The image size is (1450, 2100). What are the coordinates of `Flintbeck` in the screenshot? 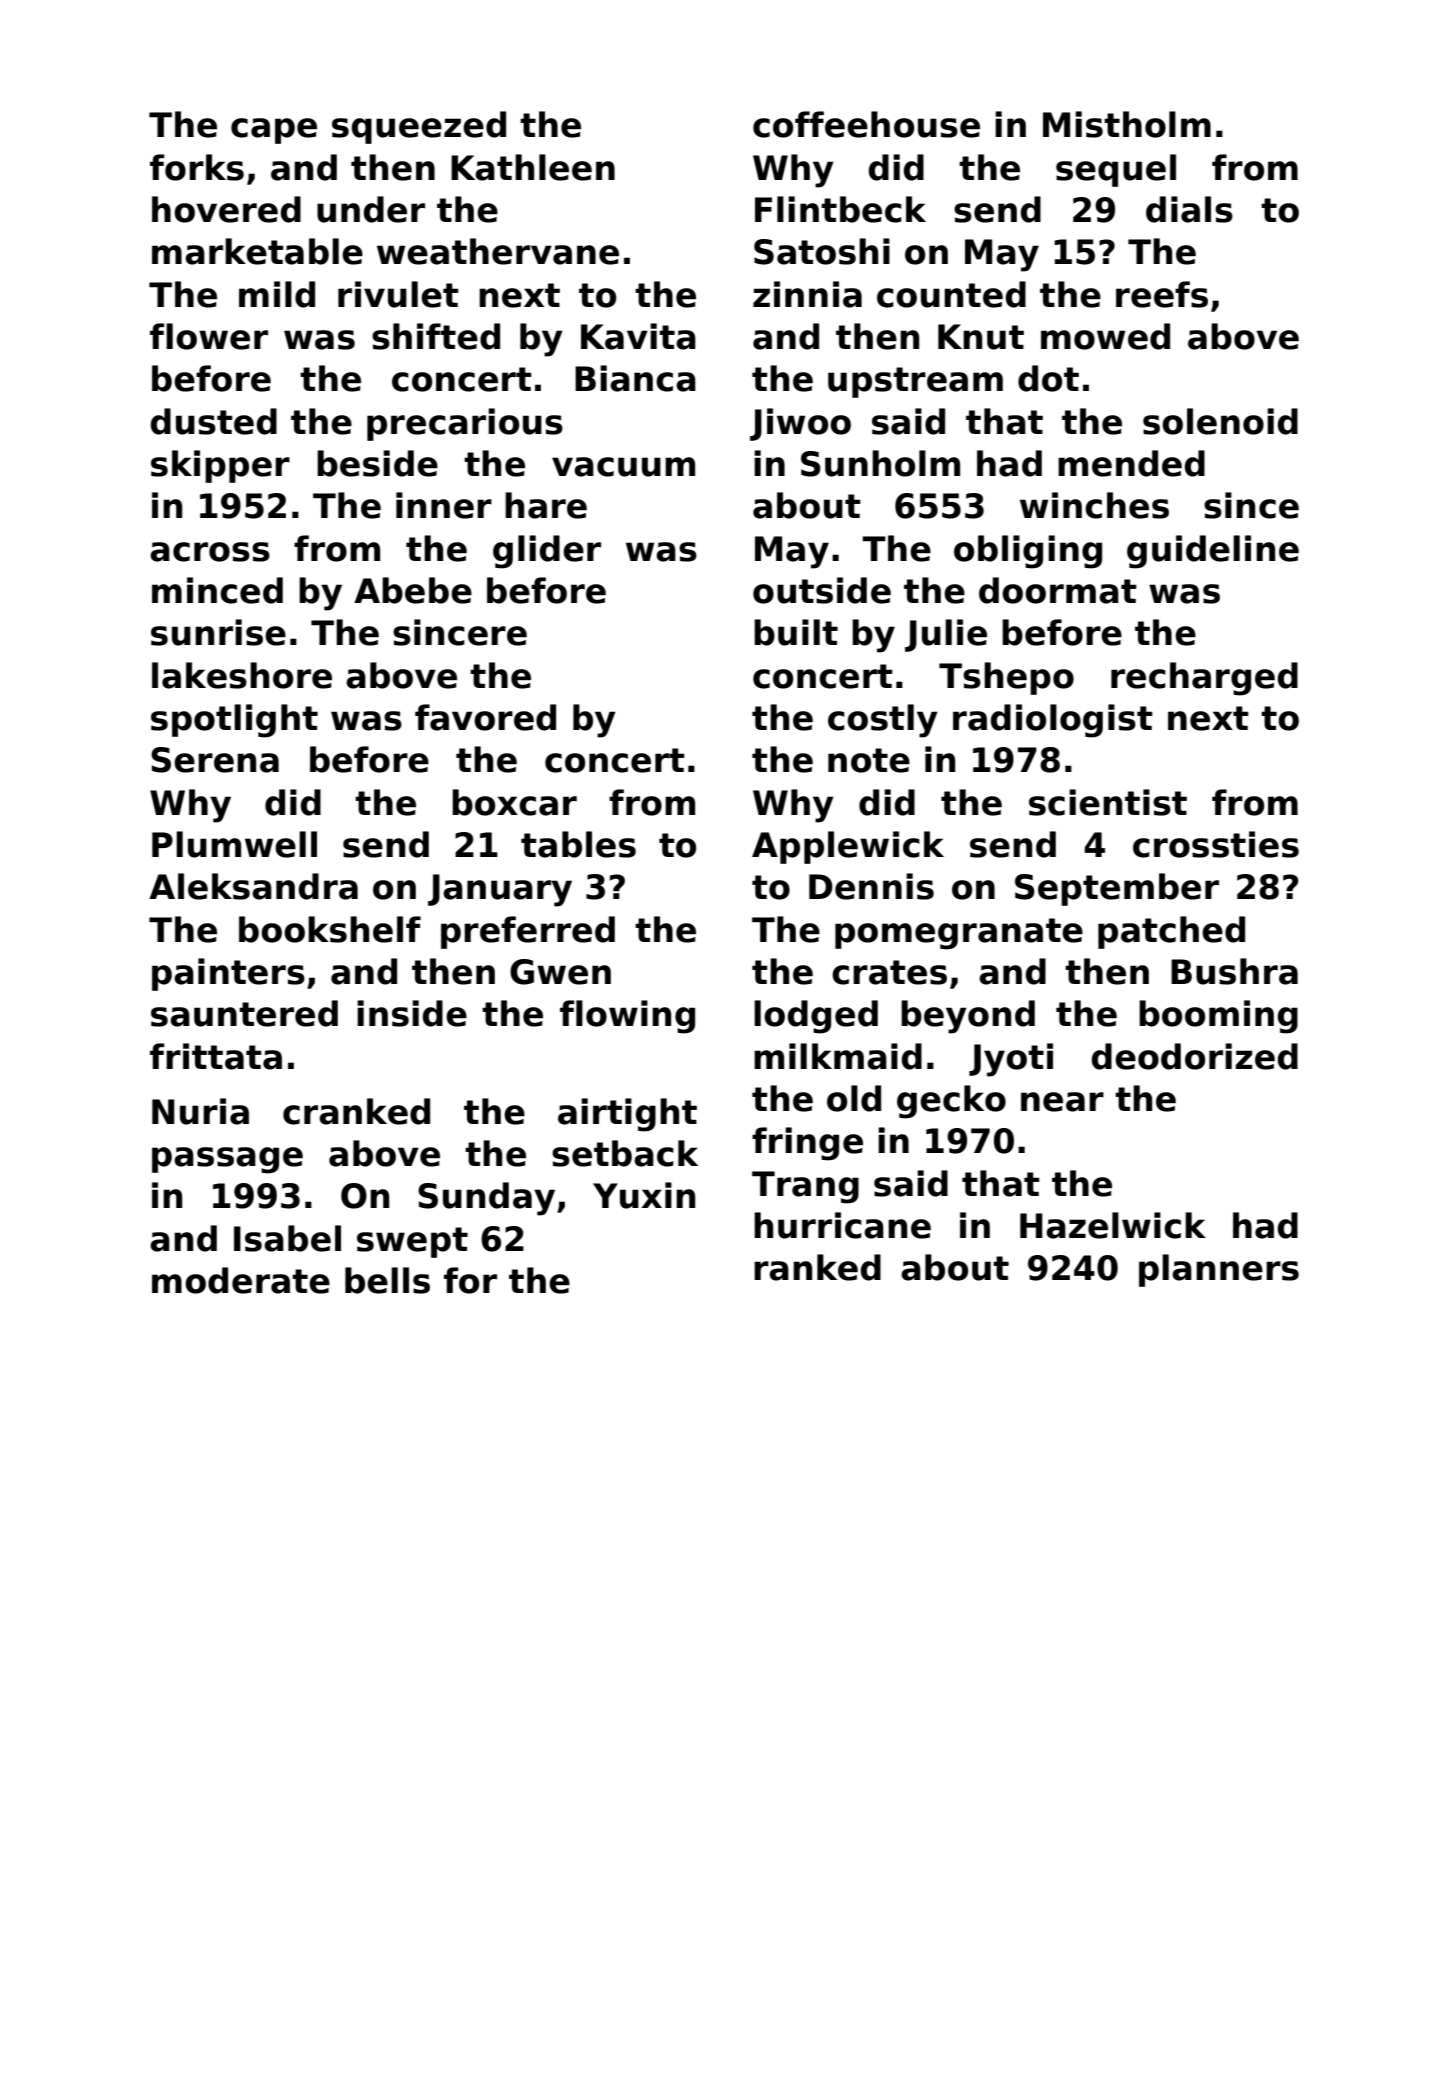 It's located at (840, 209).
